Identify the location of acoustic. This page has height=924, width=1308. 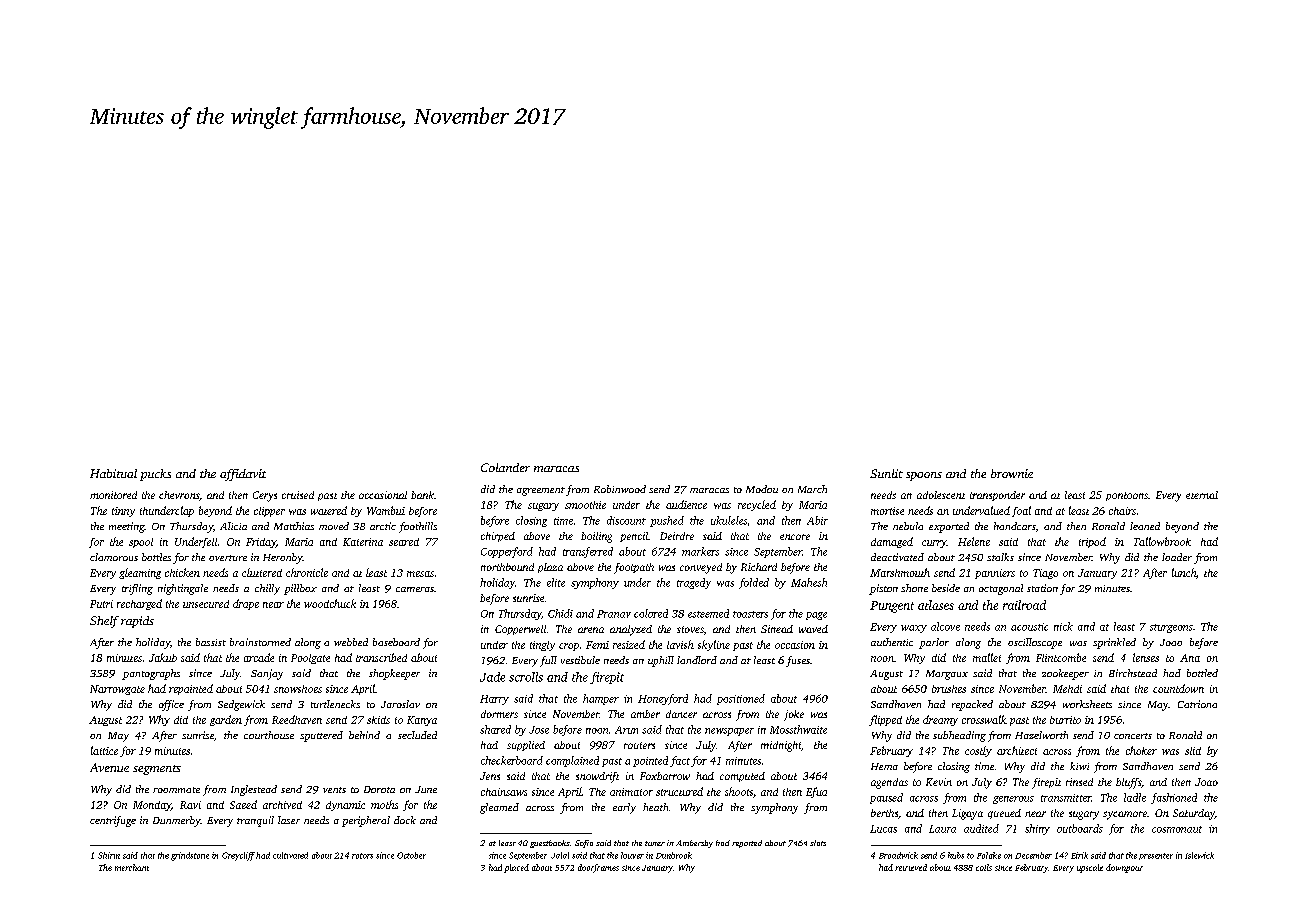
(1029, 627).
